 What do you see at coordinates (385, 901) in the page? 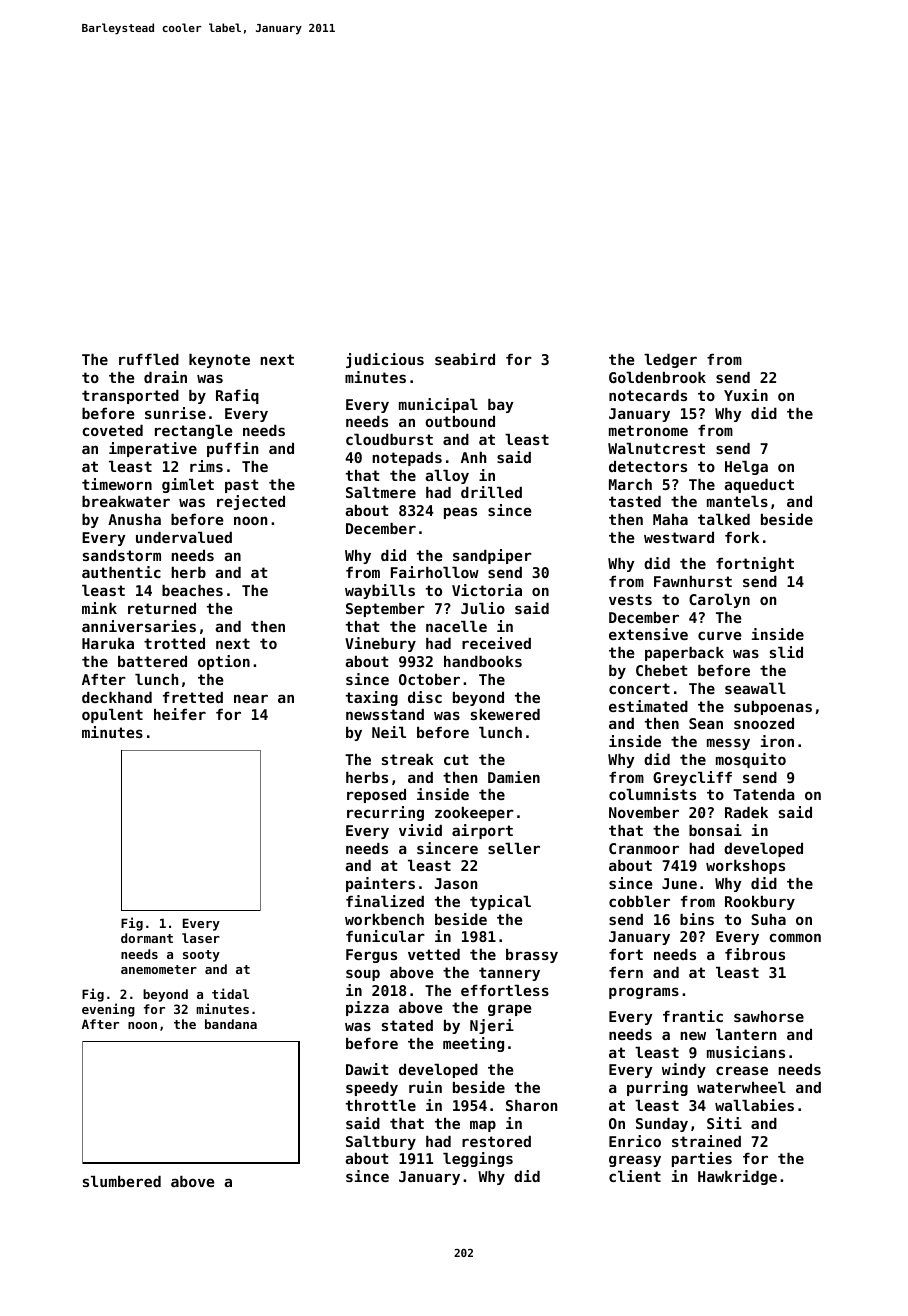
I see `finalized` at bounding box center [385, 901].
